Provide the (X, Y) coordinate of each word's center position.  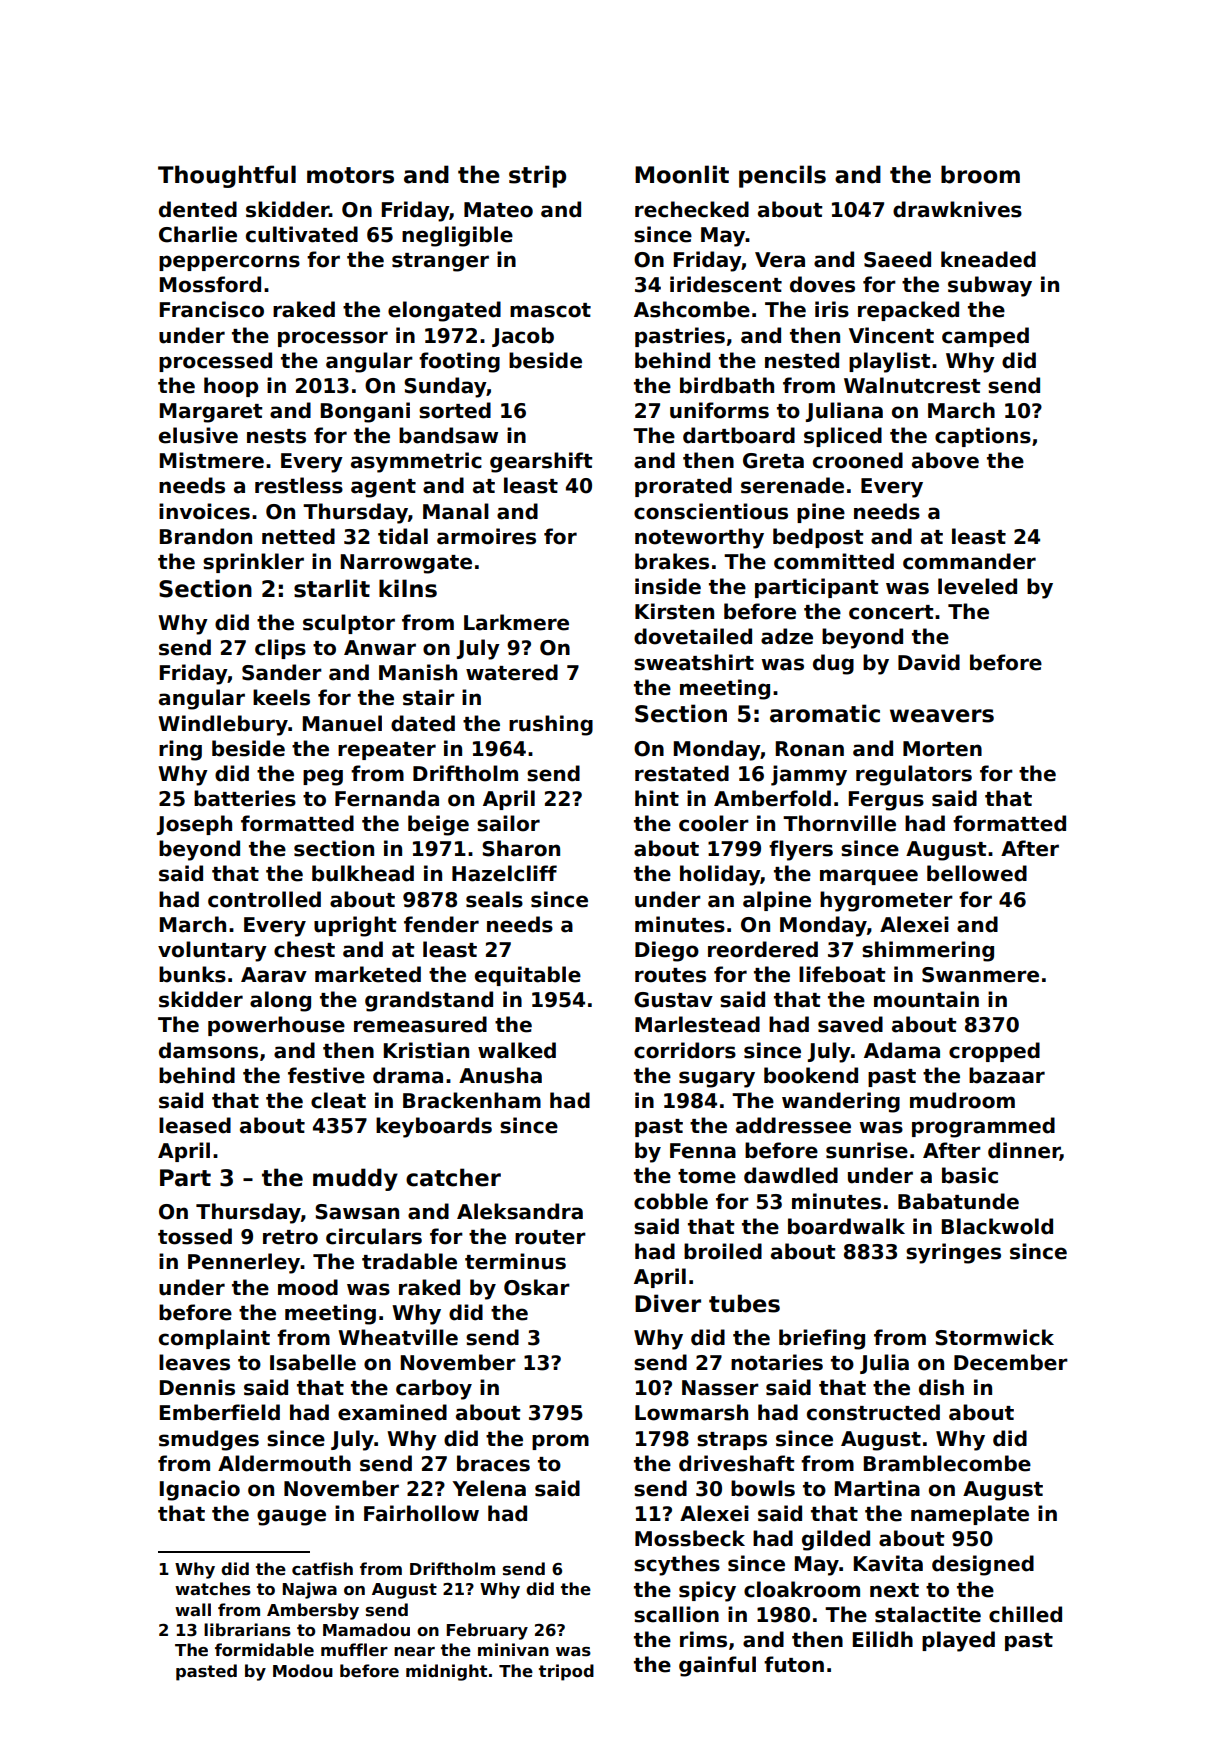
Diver (668, 1303)
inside (668, 586)
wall (193, 1609)
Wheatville (398, 1337)
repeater (387, 751)
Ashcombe (692, 309)
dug (833, 664)
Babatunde (958, 1201)
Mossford (210, 284)
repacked (908, 311)
